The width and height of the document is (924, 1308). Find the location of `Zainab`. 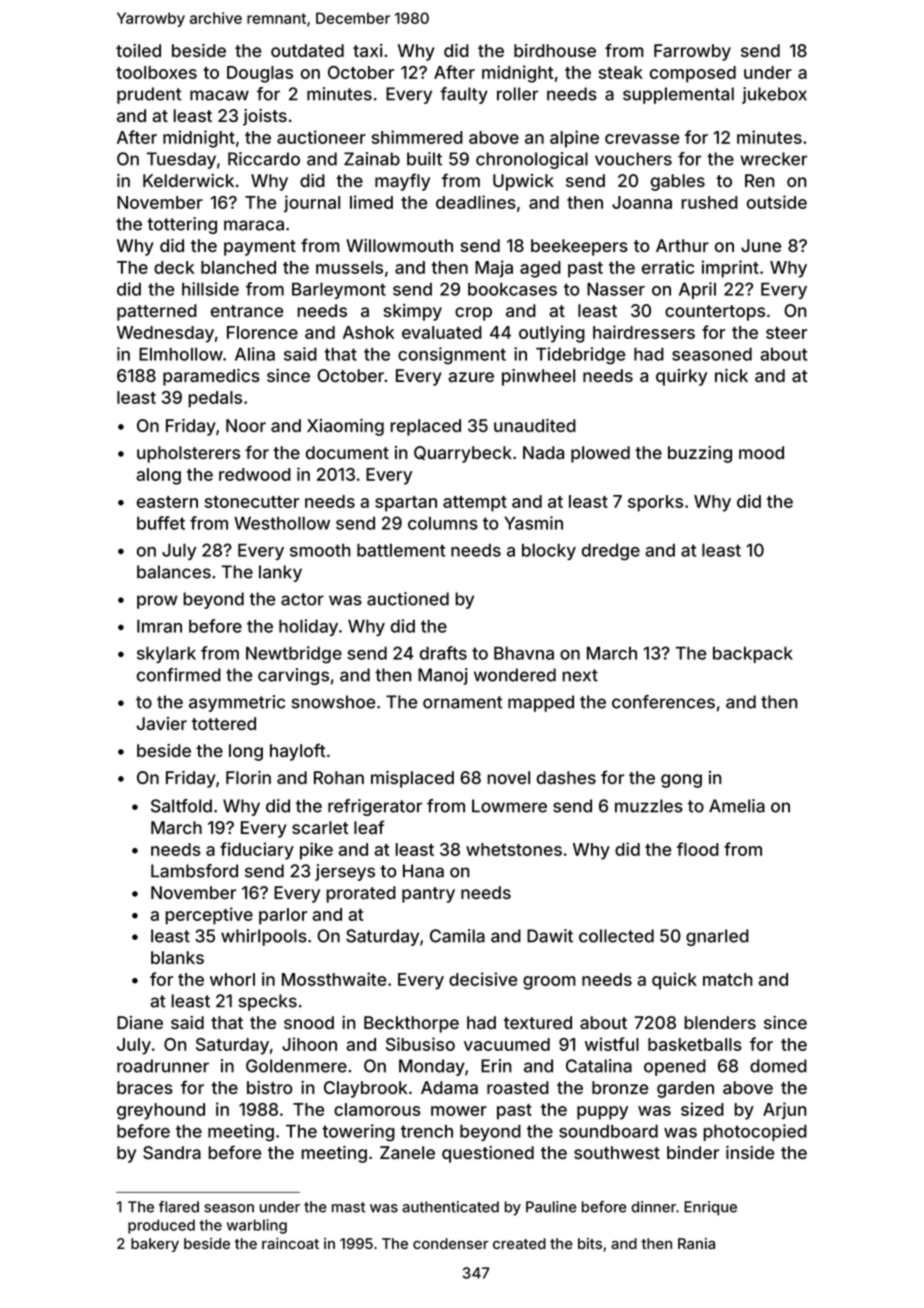

Zainab is located at coordinates (372, 159).
